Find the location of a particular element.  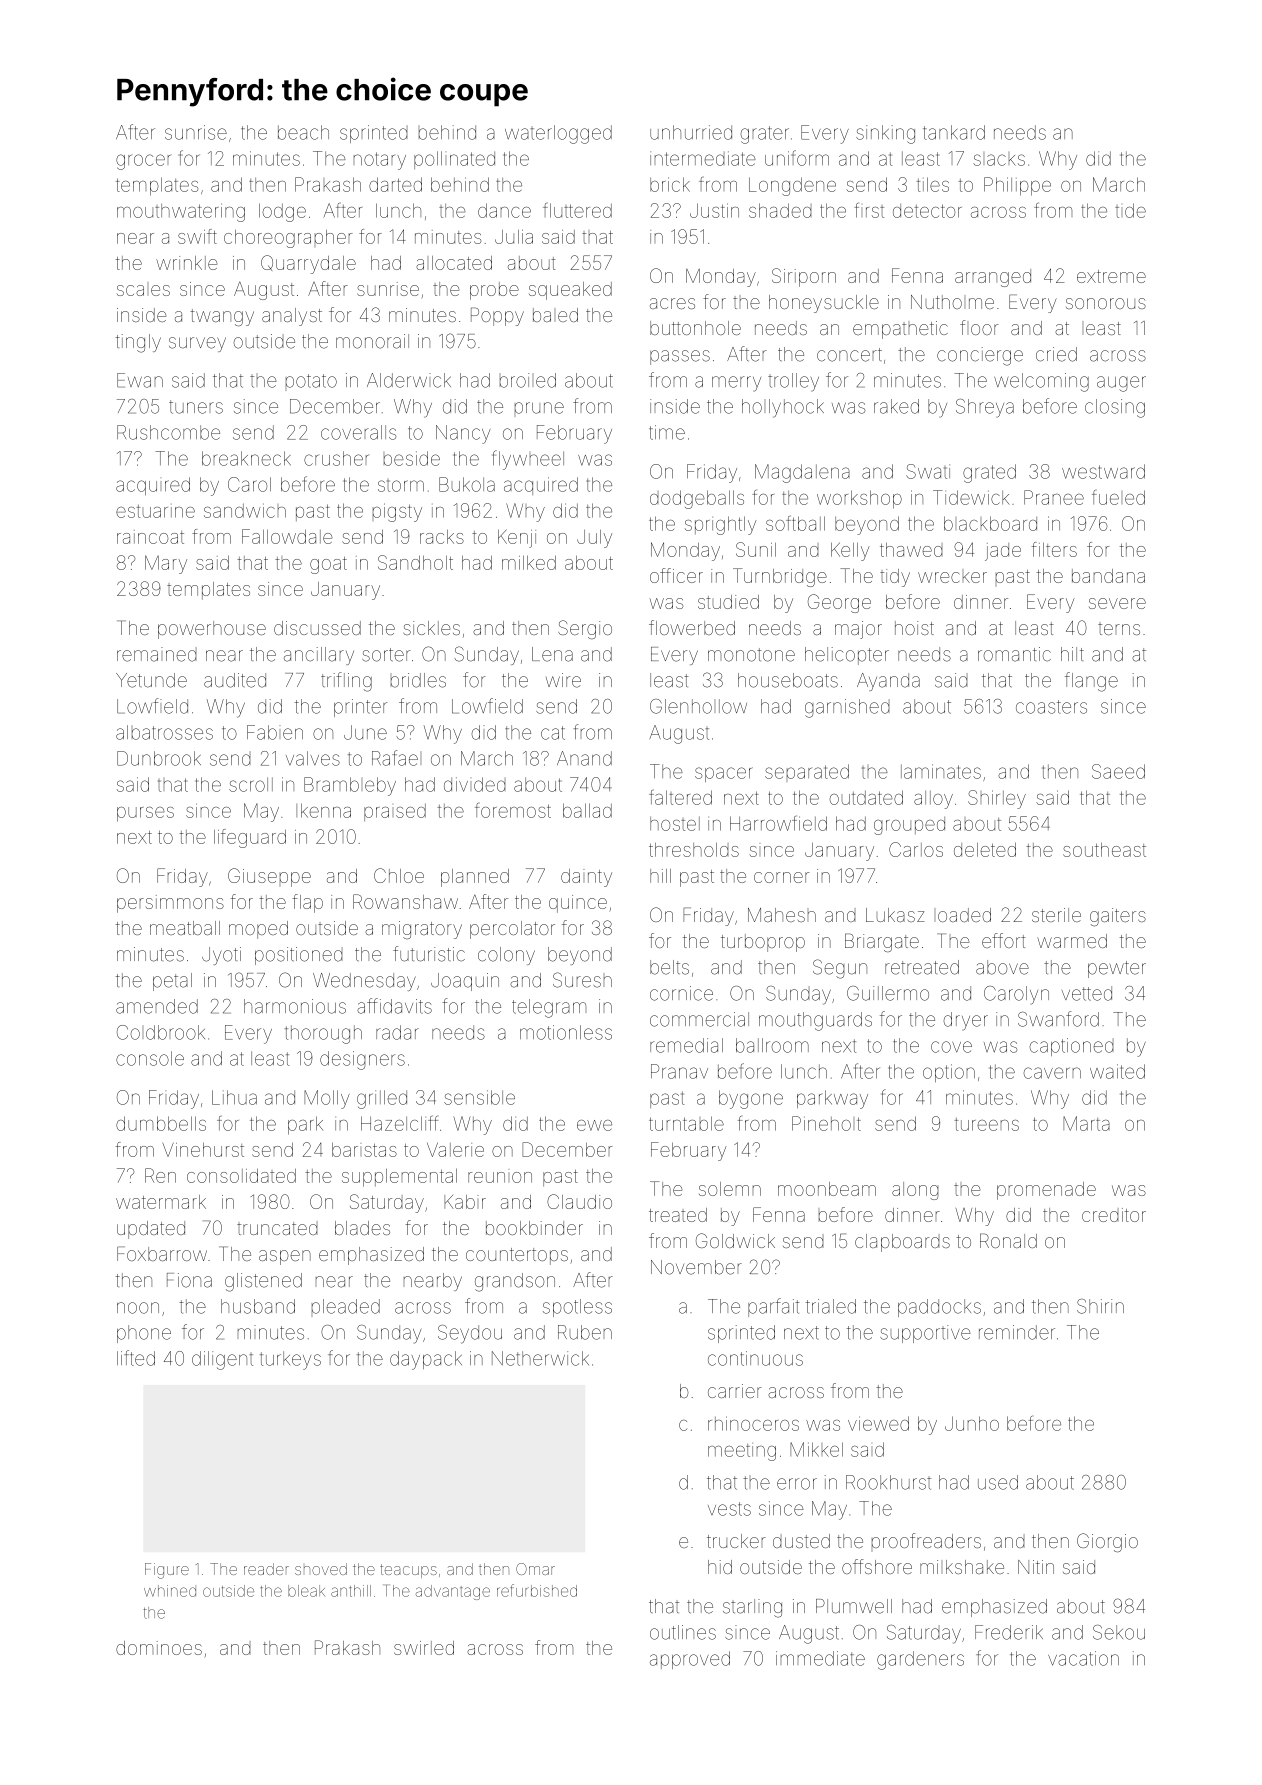

Pranav is located at coordinates (679, 1071).
